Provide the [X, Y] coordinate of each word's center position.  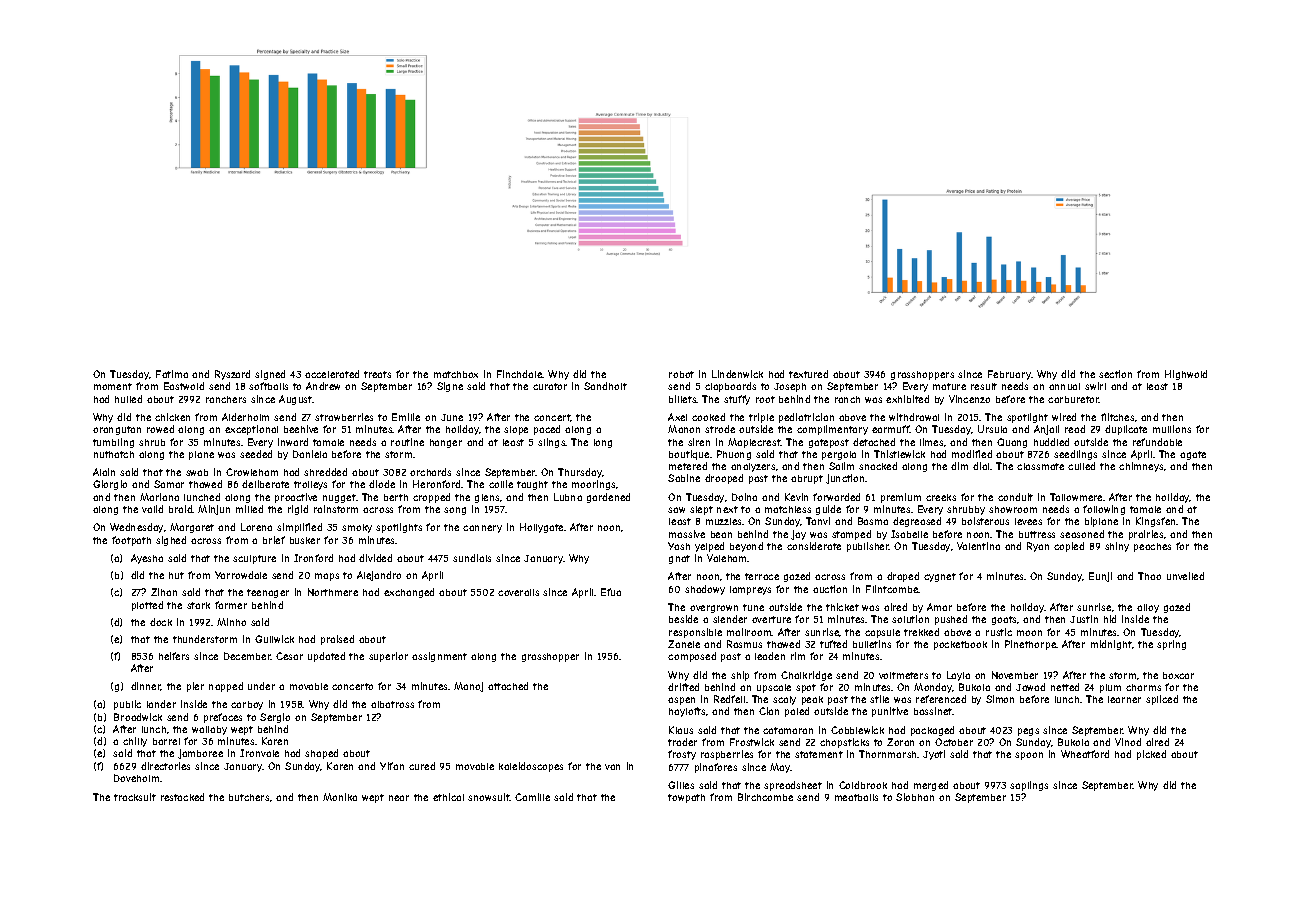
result [984, 386]
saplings [1029, 786]
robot [681, 374]
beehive [301, 429]
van [612, 767]
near [399, 798]
